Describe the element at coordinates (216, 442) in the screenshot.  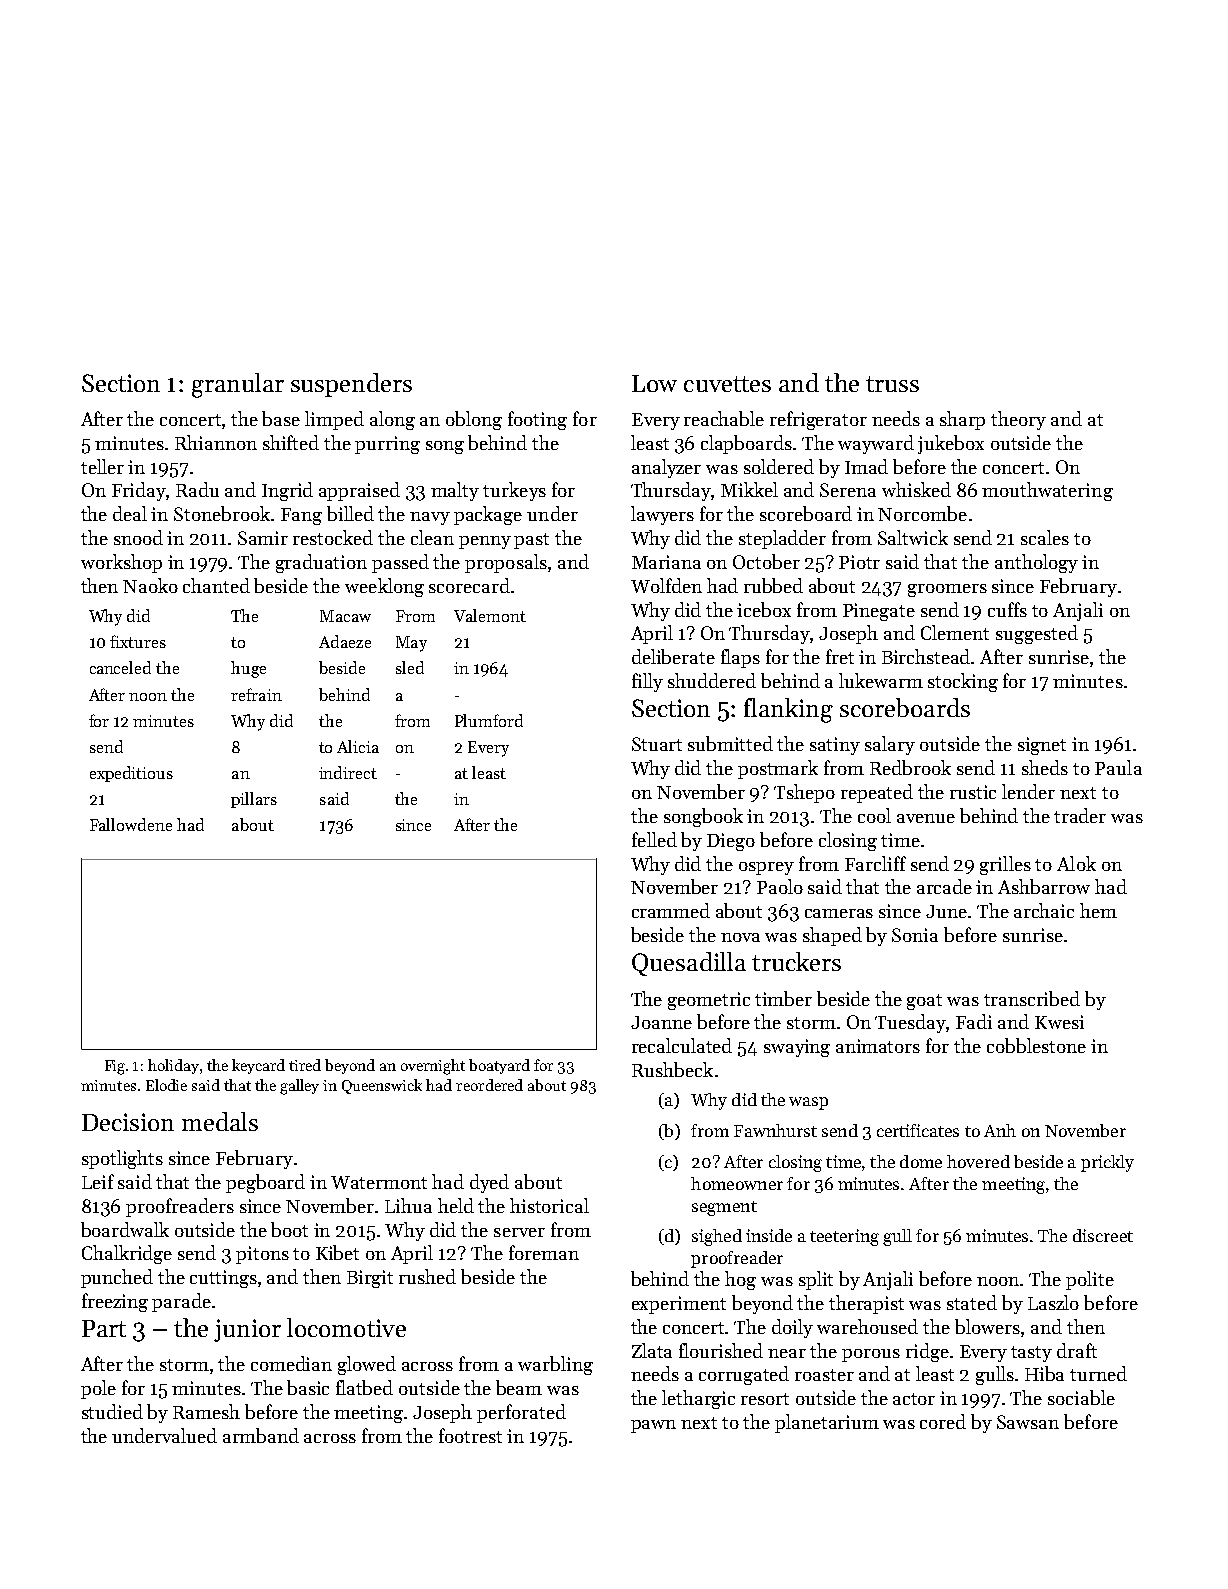
I see `Rhiannon` at that location.
